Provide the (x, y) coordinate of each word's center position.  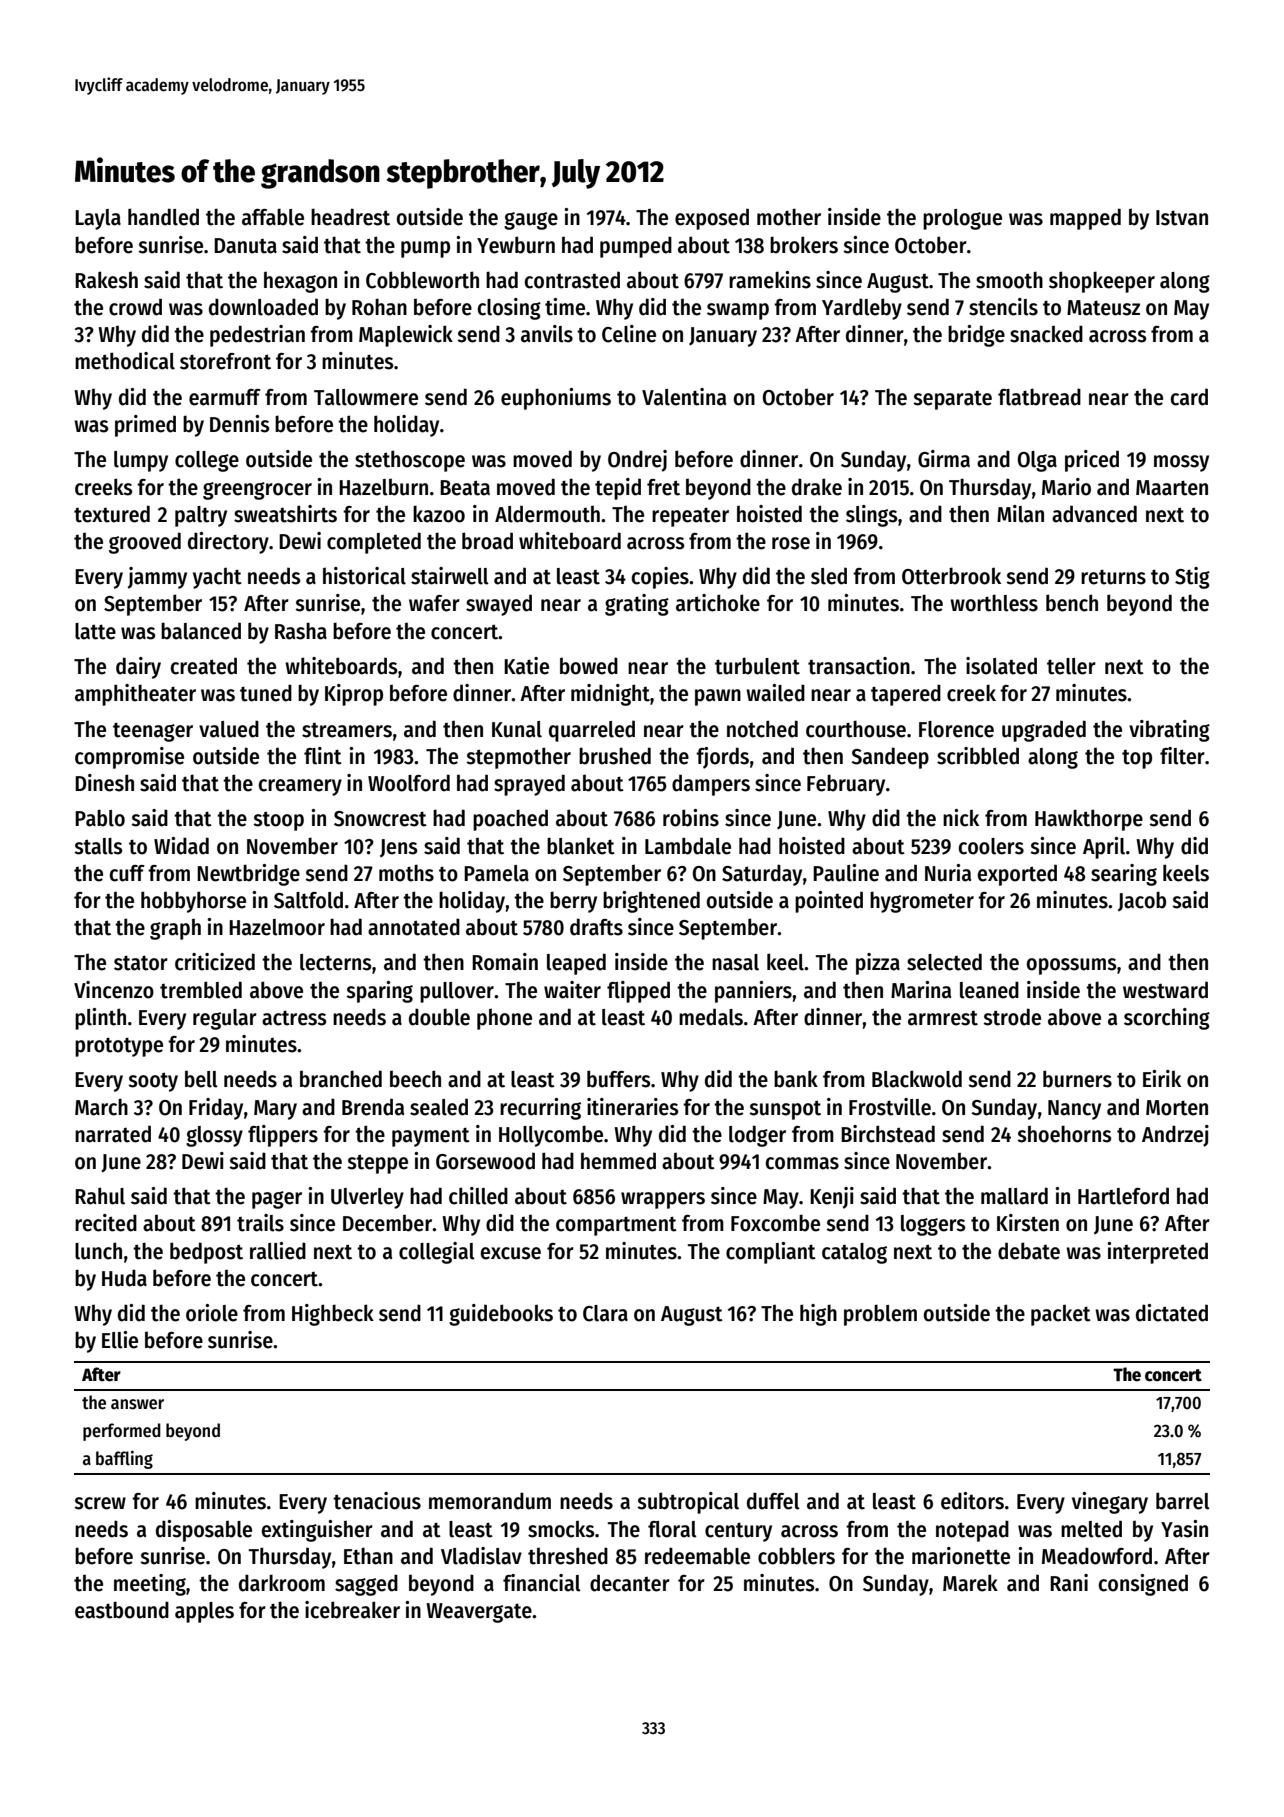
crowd (135, 307)
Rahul (100, 1196)
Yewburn (516, 245)
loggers (933, 1225)
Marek (970, 1583)
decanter (630, 1583)
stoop (278, 821)
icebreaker (352, 1610)
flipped (638, 992)
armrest (943, 1018)
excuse (511, 1253)
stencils (1003, 307)
